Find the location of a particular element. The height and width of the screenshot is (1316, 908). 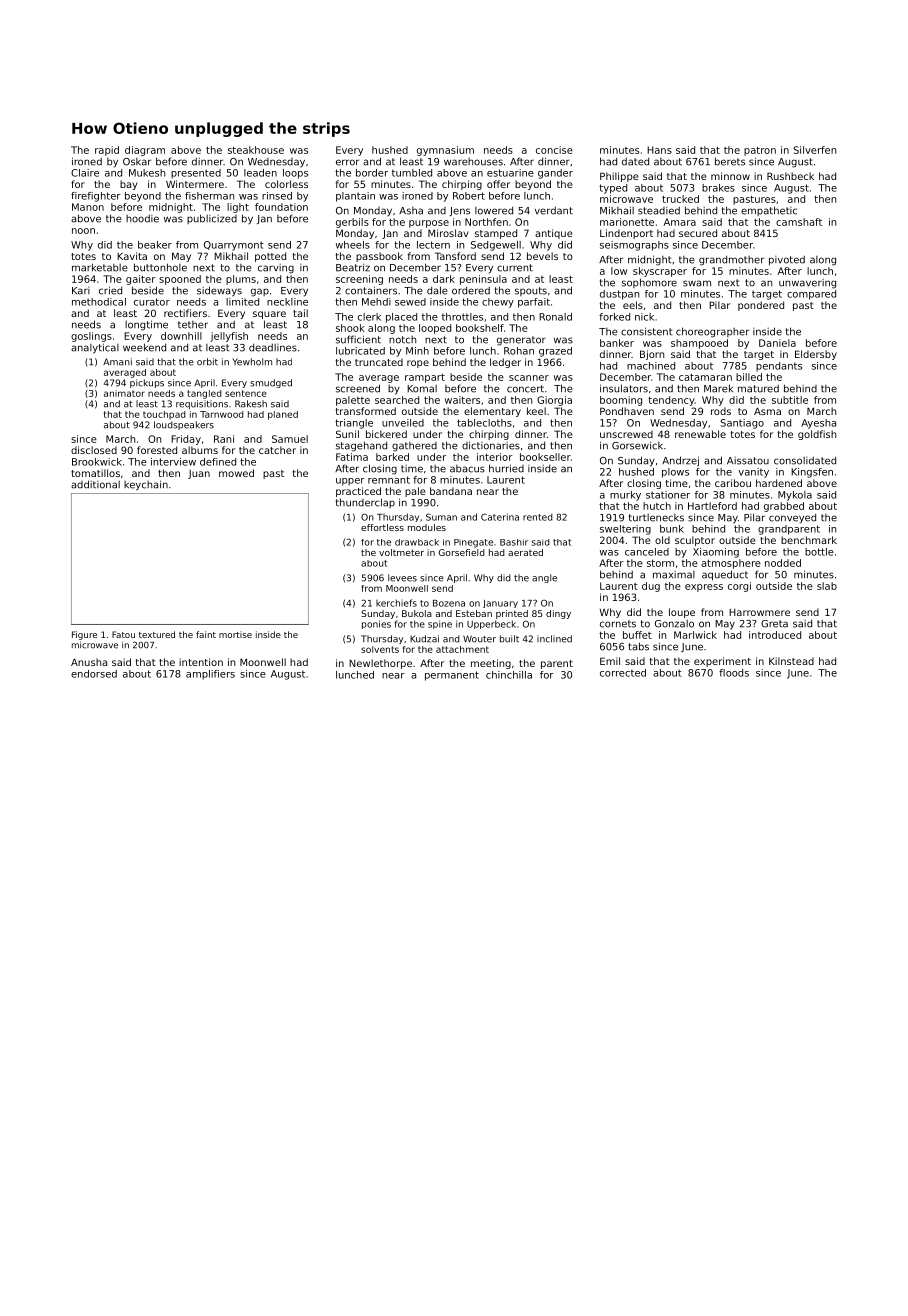

Silverfen is located at coordinates (814, 150).
